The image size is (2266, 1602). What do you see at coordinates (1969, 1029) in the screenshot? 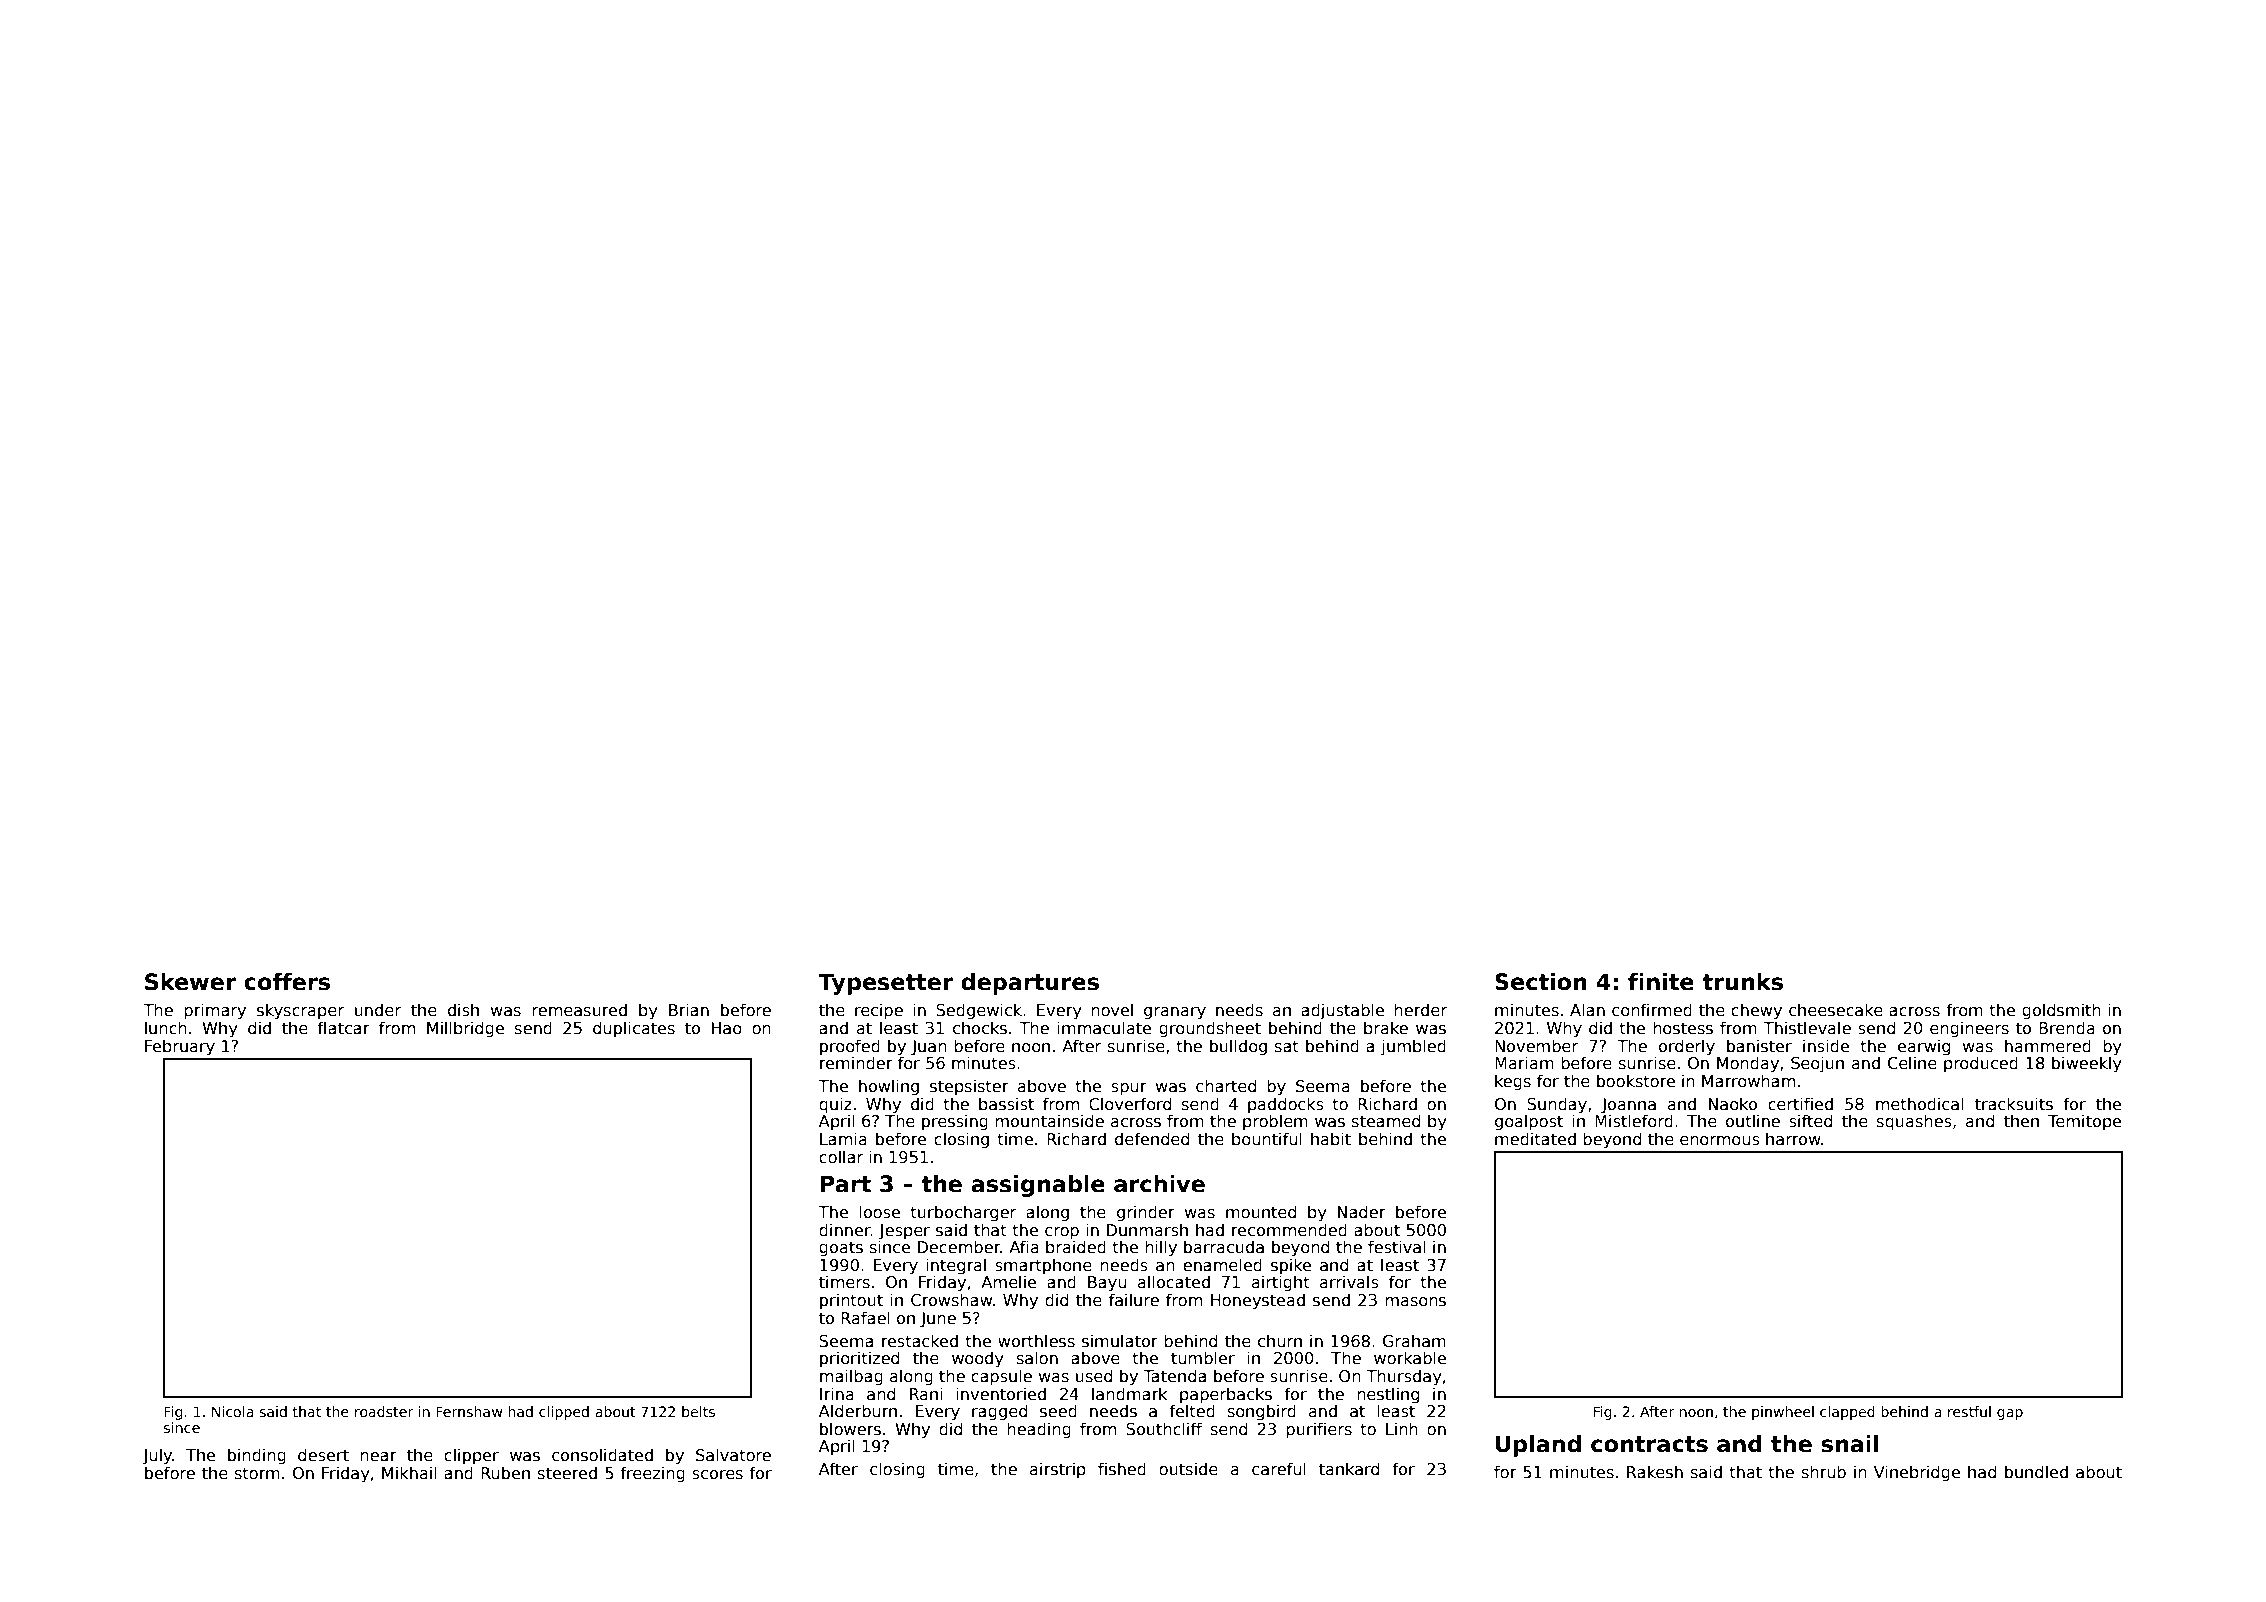
I see `engineers` at bounding box center [1969, 1029].
